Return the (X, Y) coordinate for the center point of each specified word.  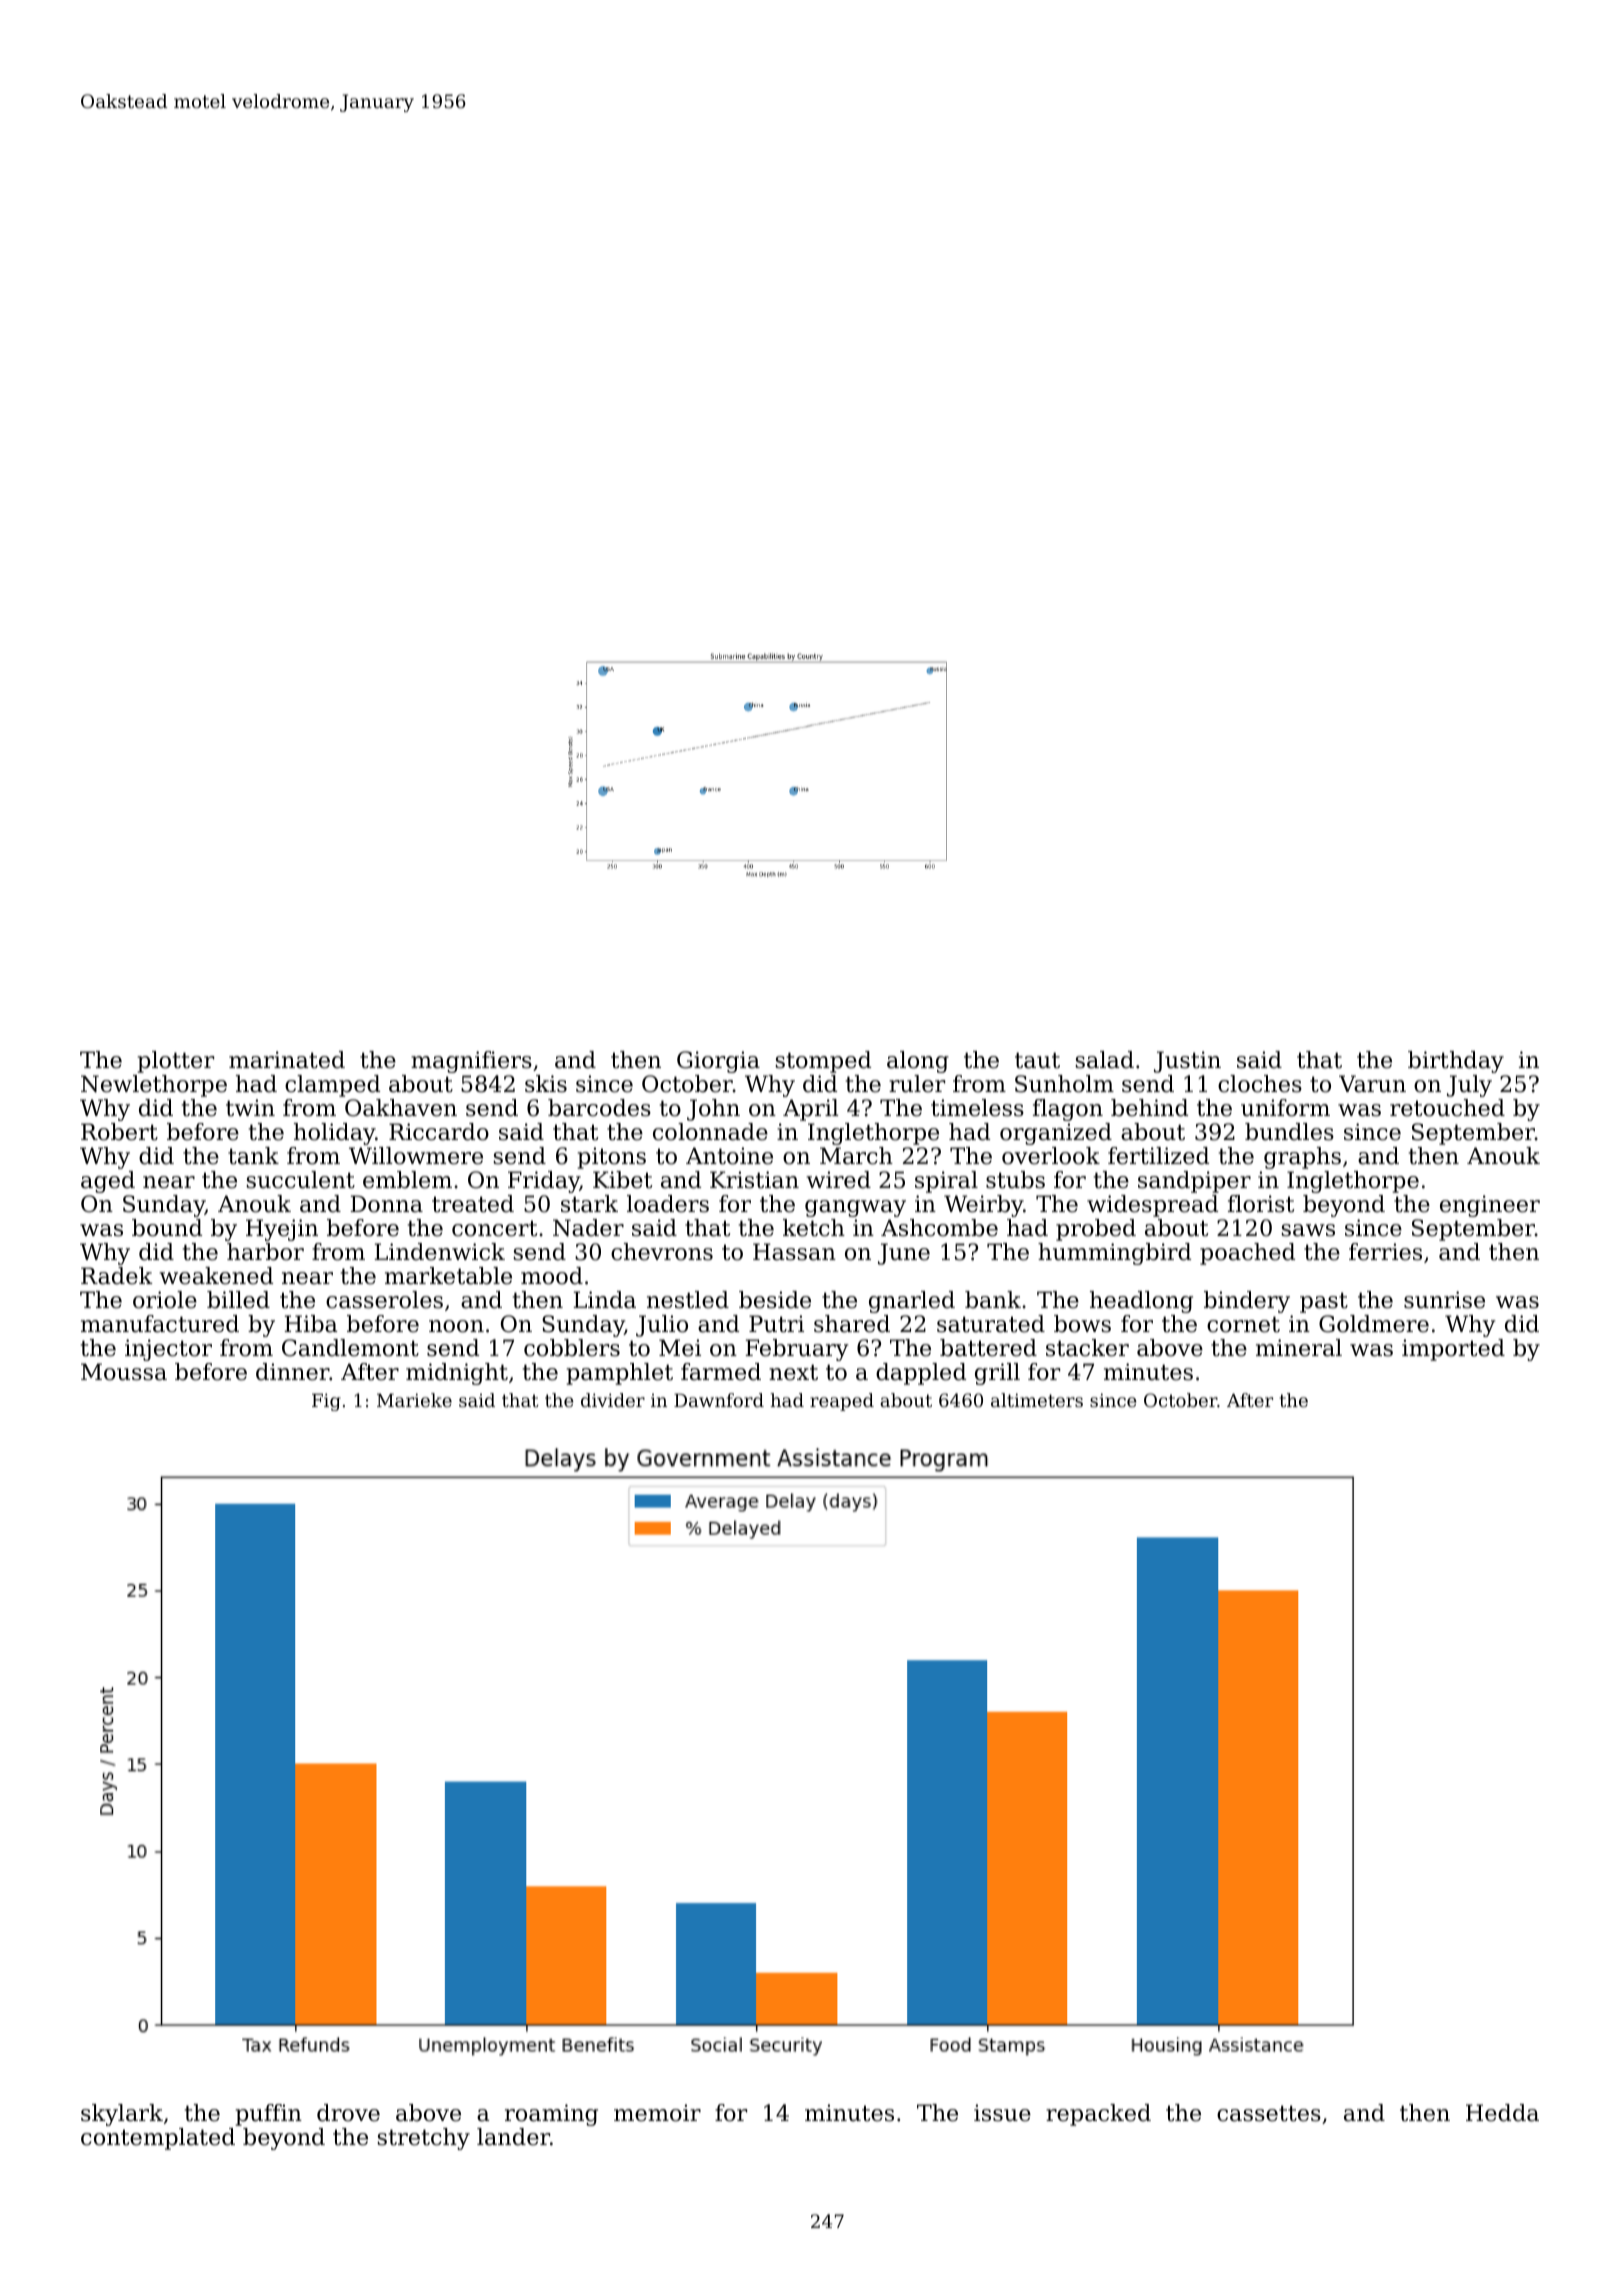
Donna (386, 1204)
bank (993, 1300)
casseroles (384, 1300)
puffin (269, 2115)
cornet (1243, 1324)
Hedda (1502, 2113)
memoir (657, 2113)
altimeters (1037, 1400)
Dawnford (719, 1400)
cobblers (572, 1348)
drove (348, 2113)
